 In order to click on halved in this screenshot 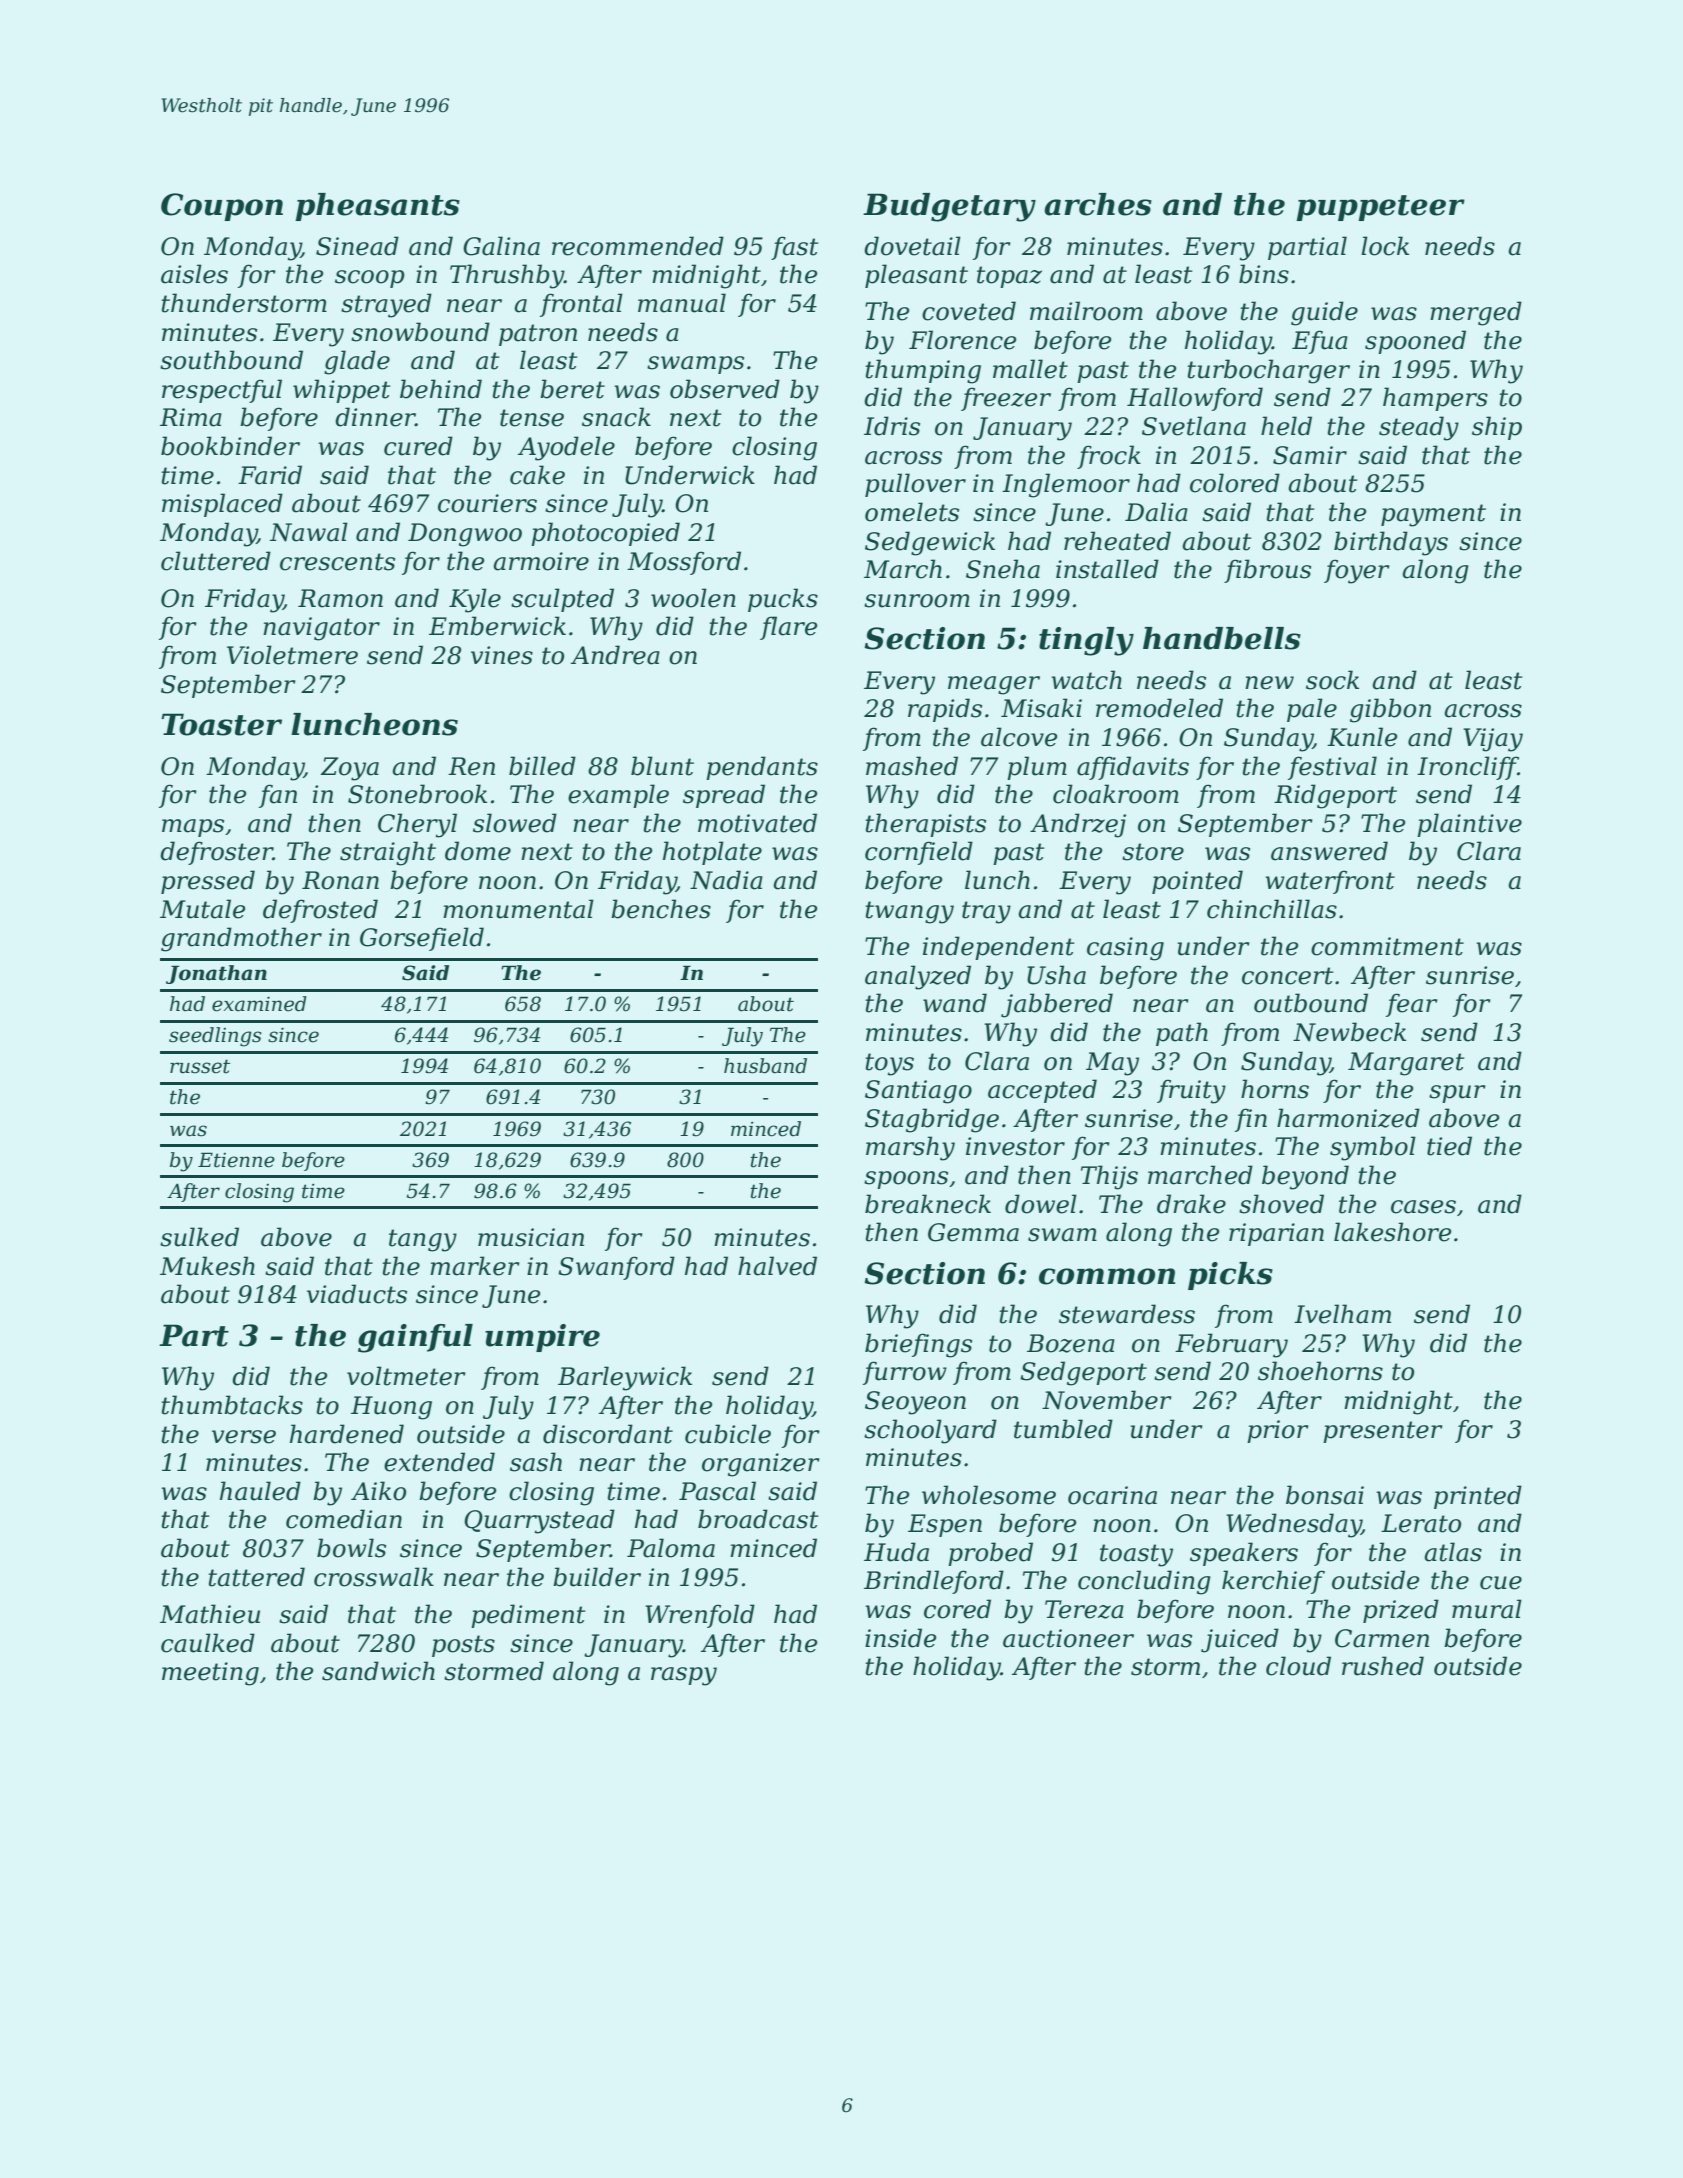, I will do `click(777, 1266)`.
